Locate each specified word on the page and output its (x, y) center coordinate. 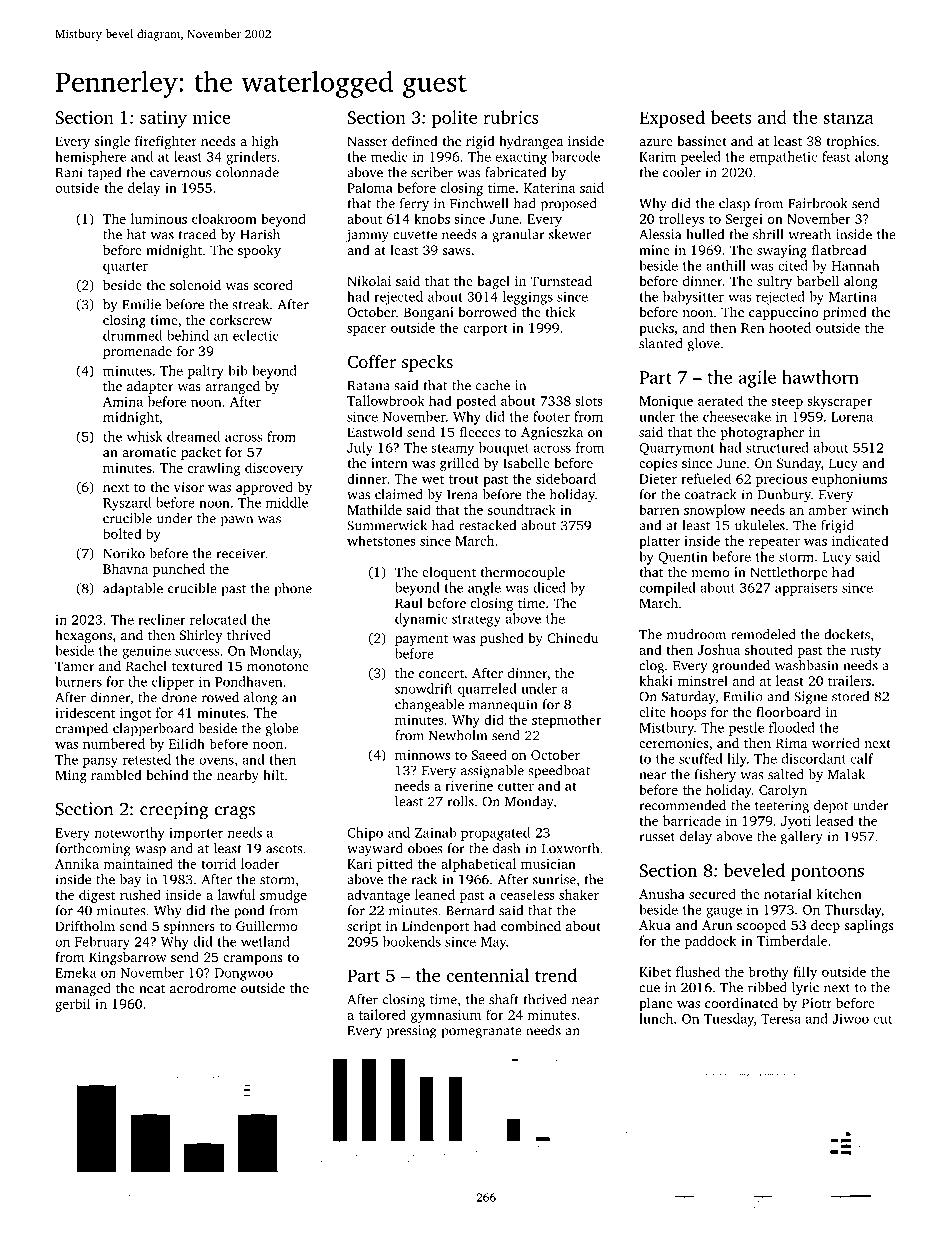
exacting (521, 158)
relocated (218, 619)
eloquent (449, 573)
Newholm (458, 735)
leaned (435, 894)
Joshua (719, 649)
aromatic (149, 452)
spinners (189, 927)
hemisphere (90, 158)
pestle (746, 729)
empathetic (783, 158)
